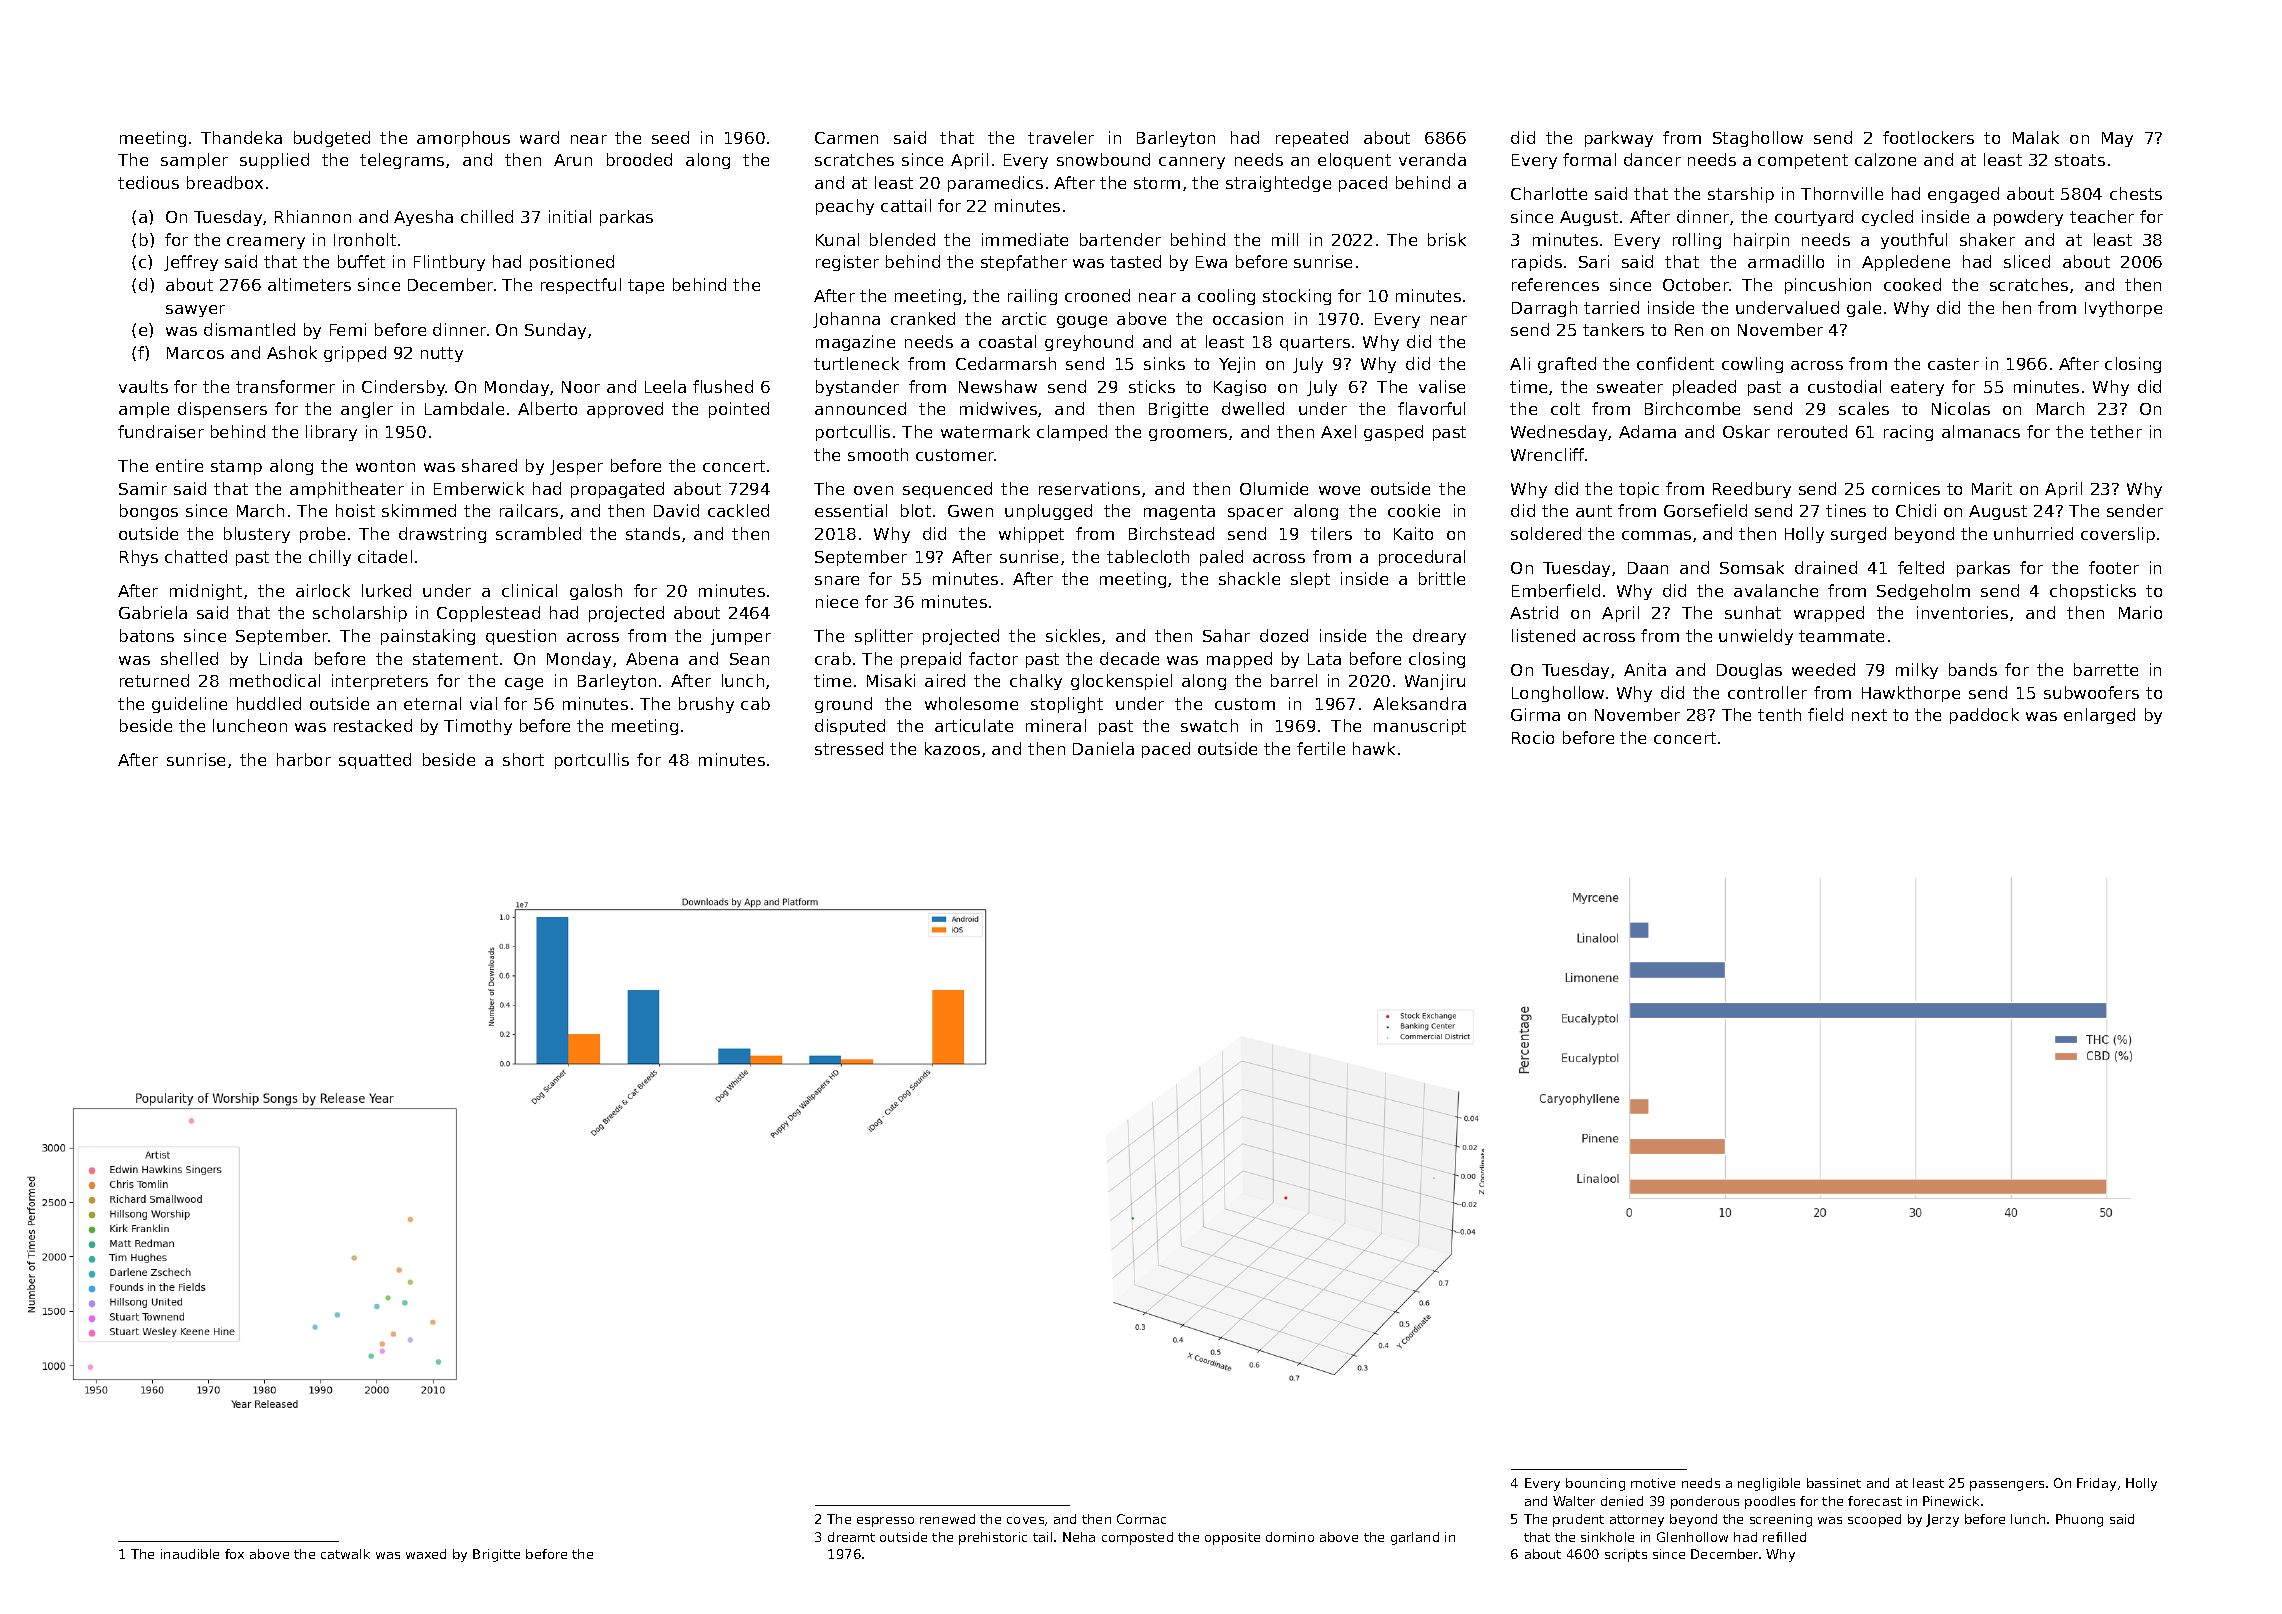 This page has width=2282, height=1614. What do you see at coordinates (426, 1554) in the page?
I see `waxed` at bounding box center [426, 1554].
